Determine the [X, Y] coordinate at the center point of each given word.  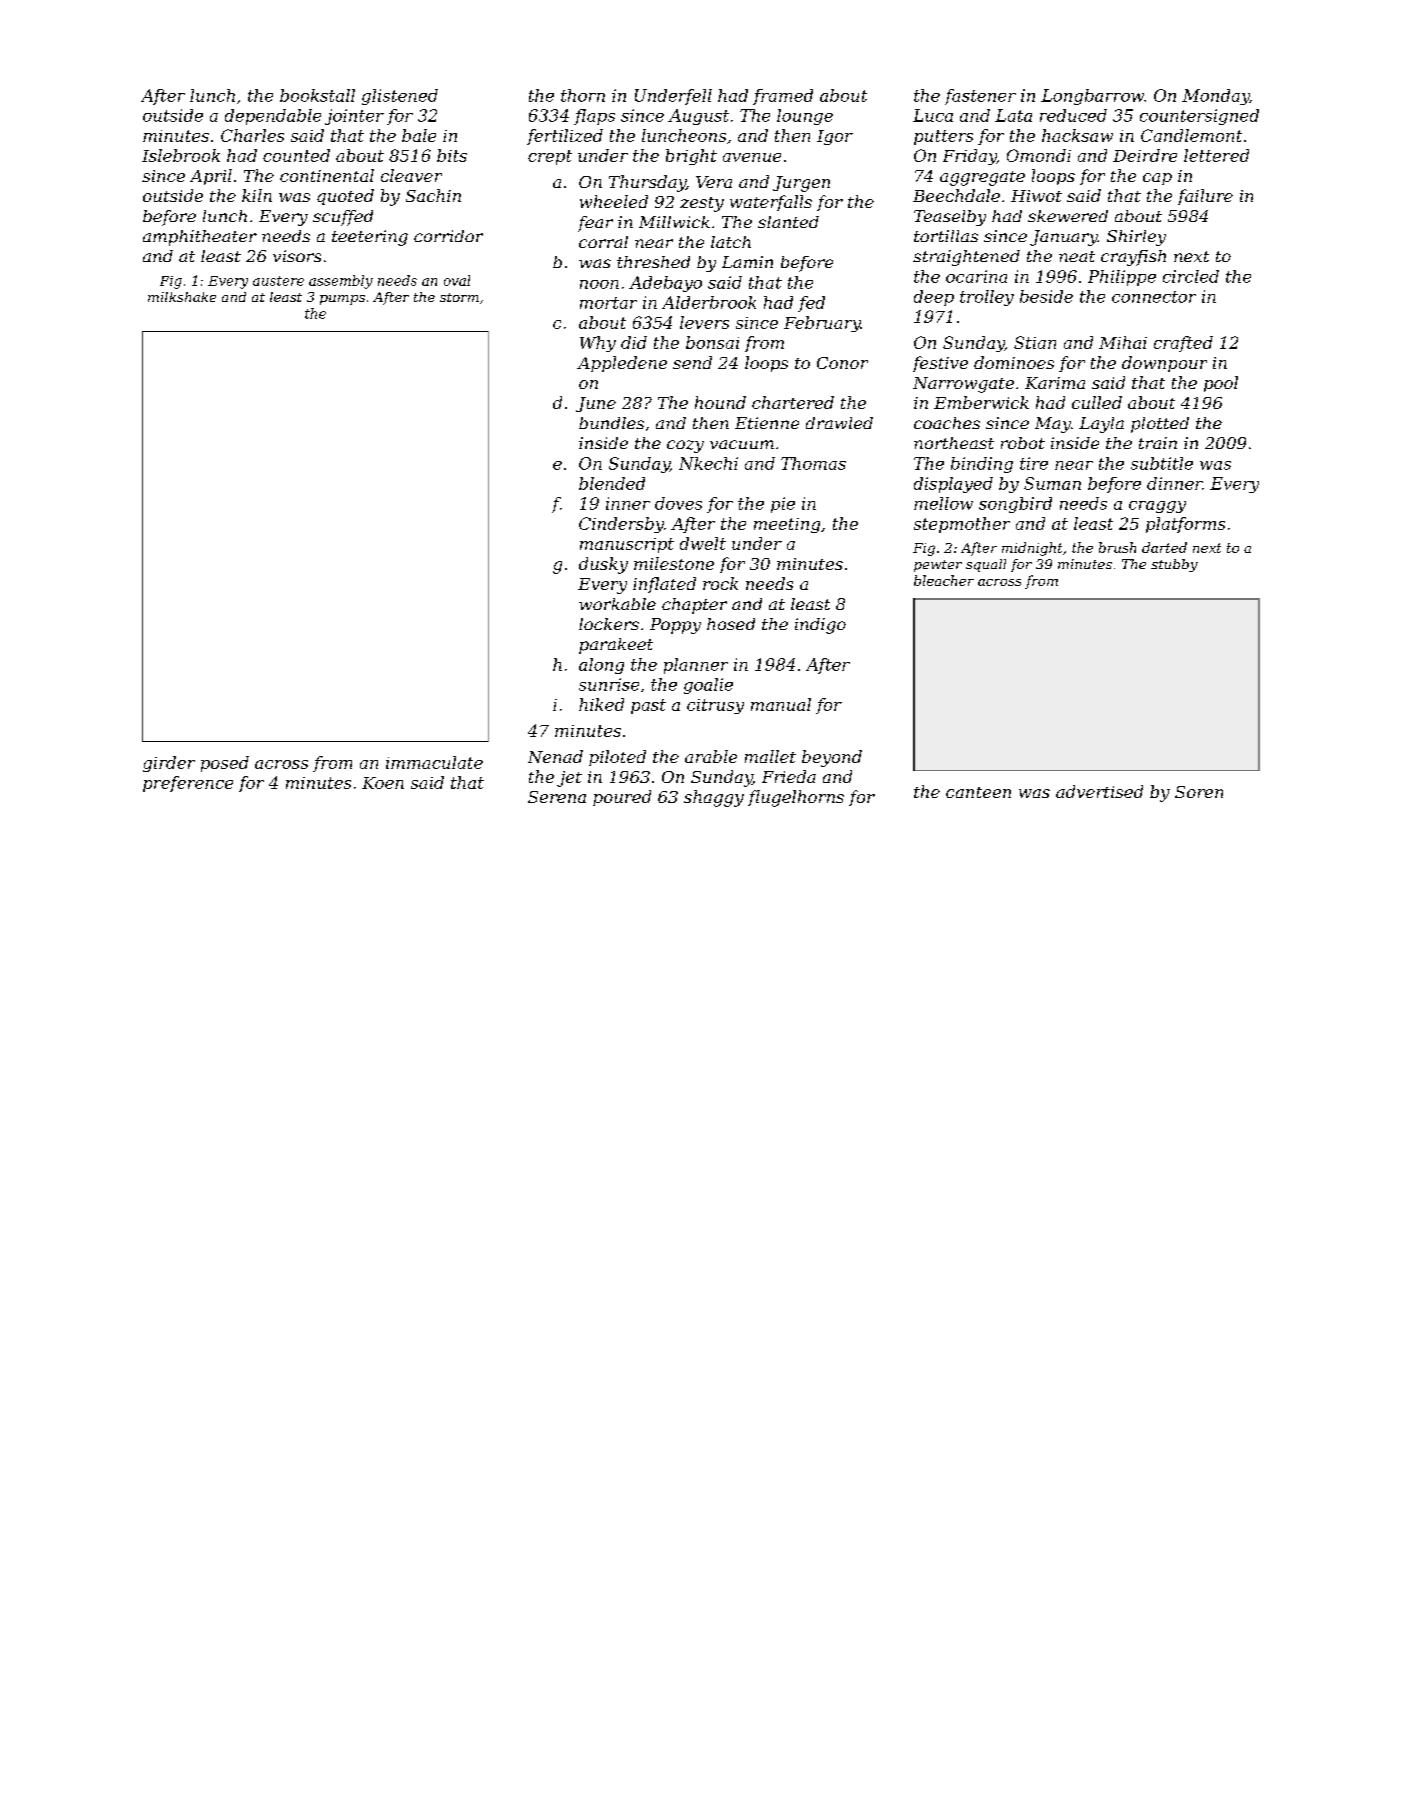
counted [296, 155]
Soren [1199, 792]
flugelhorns [796, 798]
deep [934, 298]
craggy [1157, 507]
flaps [594, 117]
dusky [603, 565]
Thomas [813, 463]
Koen [383, 783]
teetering [370, 238]
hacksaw [1077, 135]
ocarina [976, 276]
